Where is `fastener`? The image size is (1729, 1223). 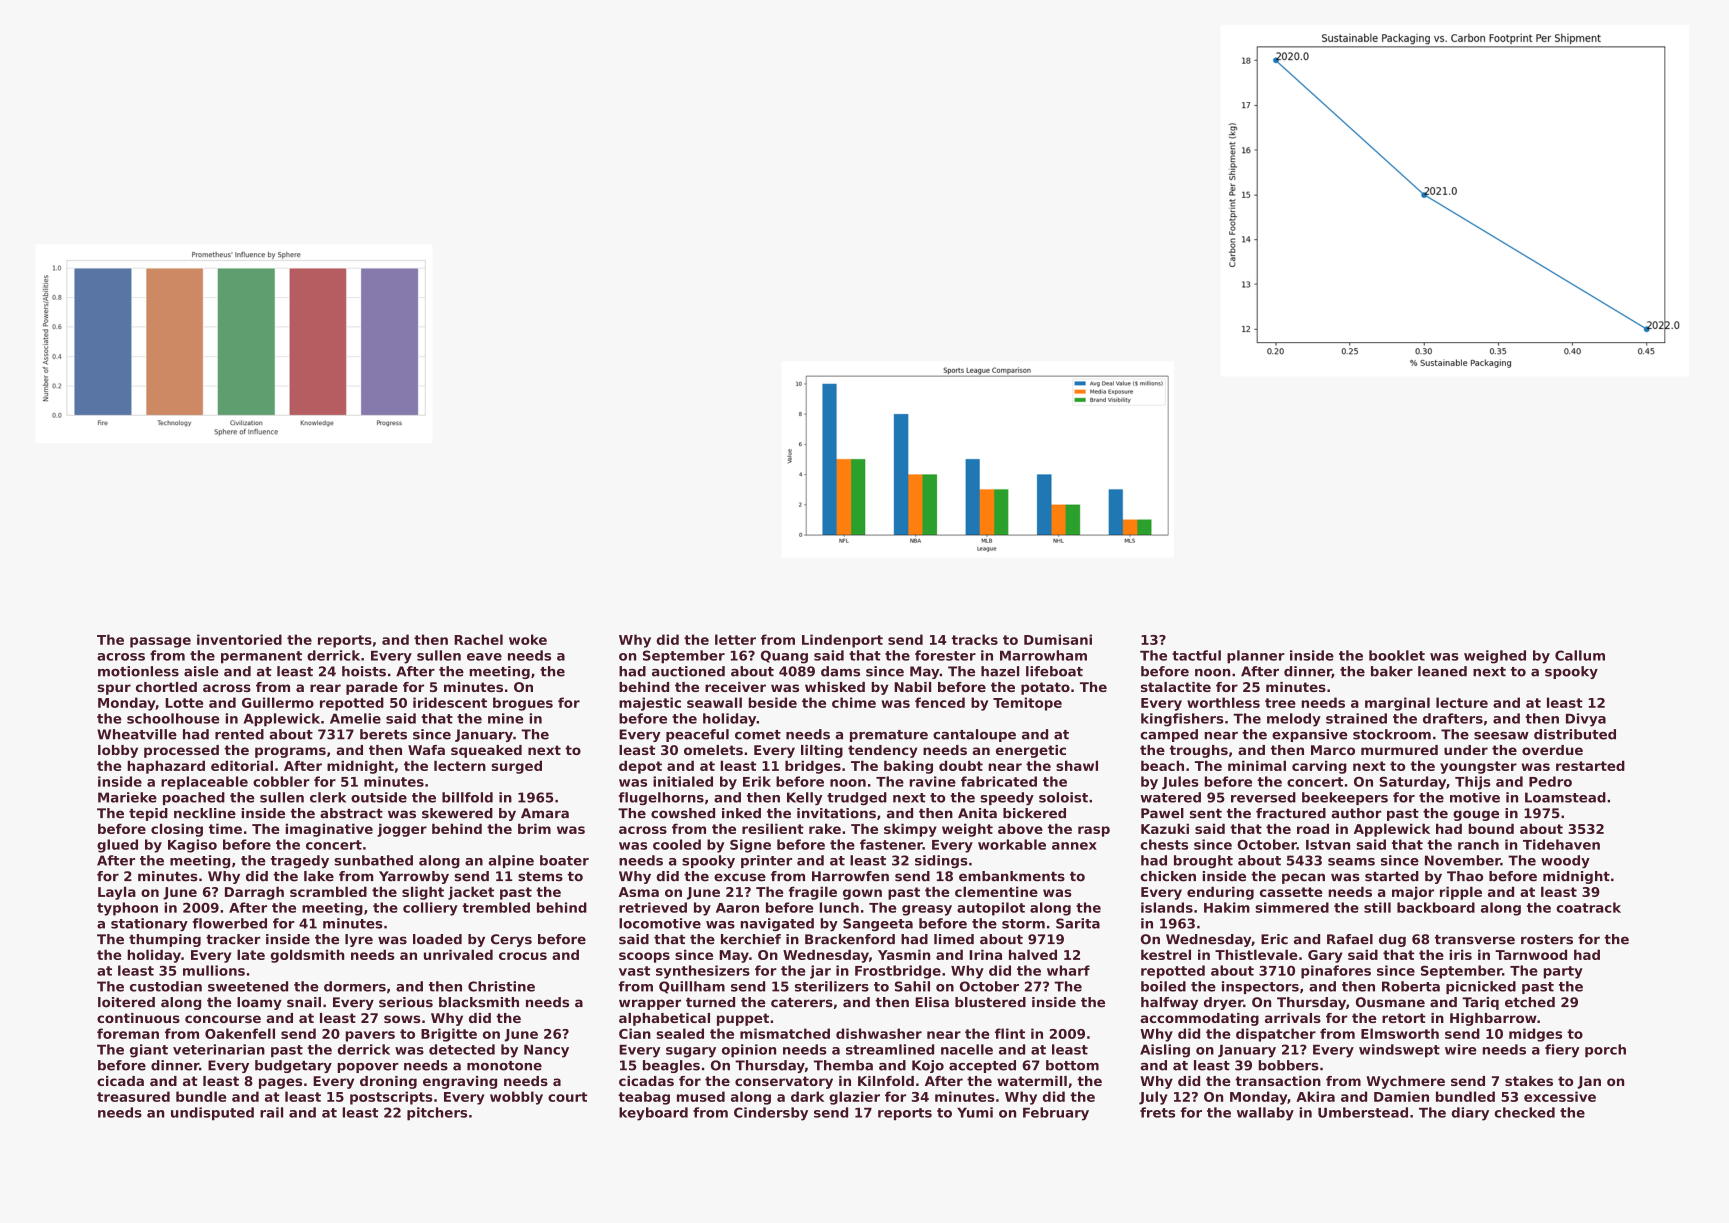
fastener is located at coordinates (891, 844).
